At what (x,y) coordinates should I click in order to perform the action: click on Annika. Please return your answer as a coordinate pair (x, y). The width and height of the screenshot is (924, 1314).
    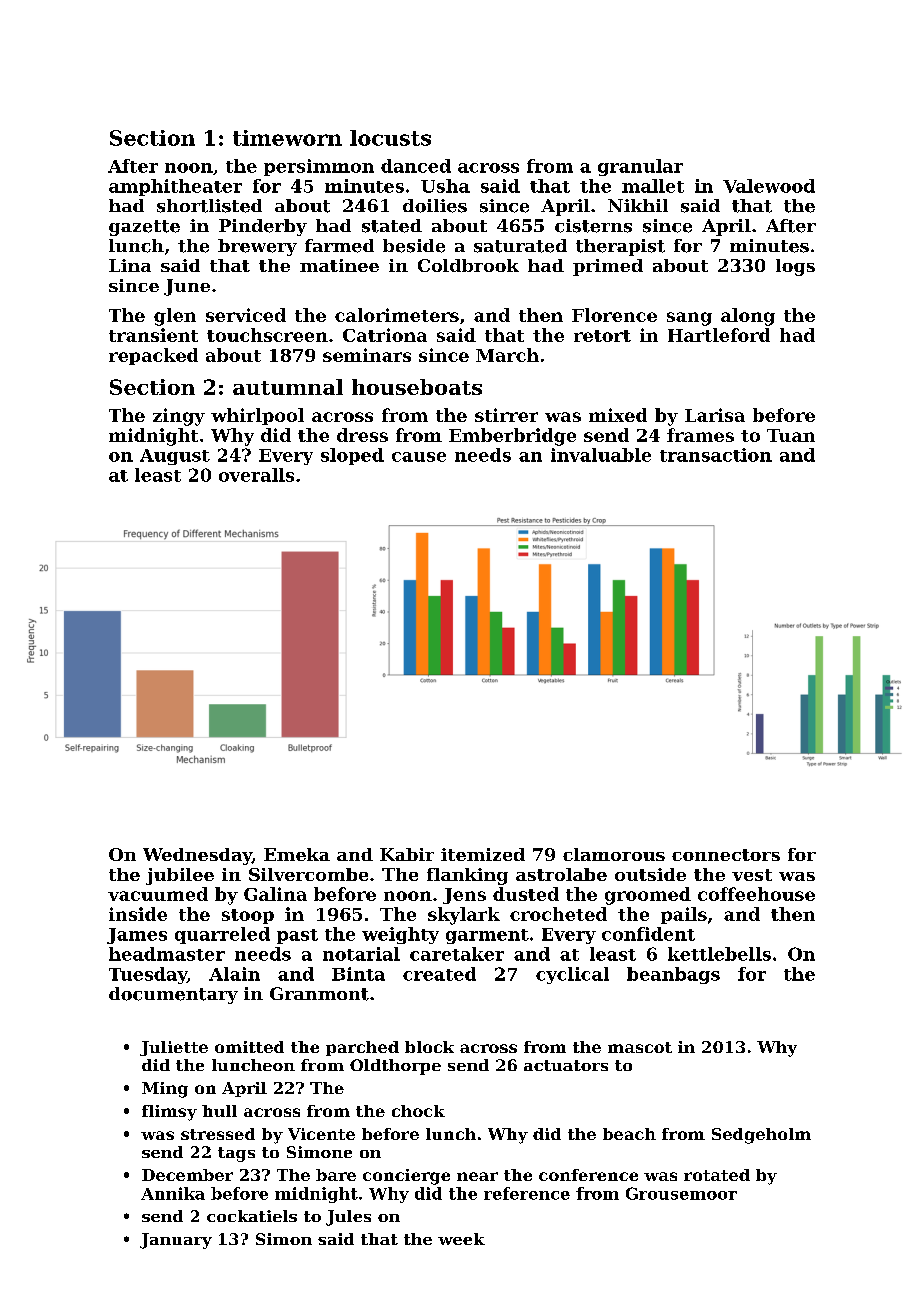
    Looking at the image, I should click on (173, 1193).
